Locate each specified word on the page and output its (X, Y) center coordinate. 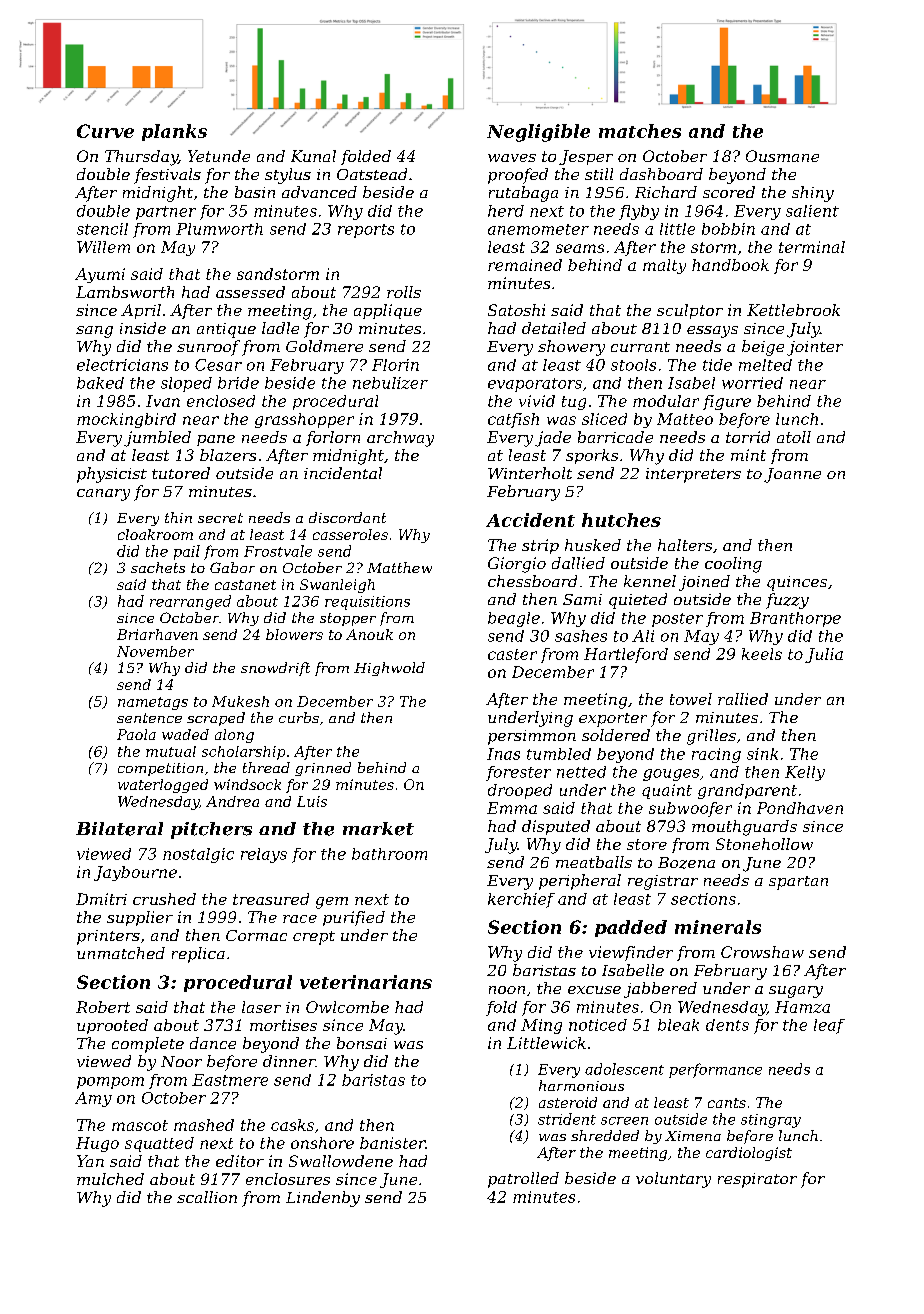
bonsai (362, 1043)
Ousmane (782, 156)
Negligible (538, 133)
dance (213, 1043)
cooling (733, 565)
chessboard (532, 581)
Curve (105, 131)
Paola (136, 734)
